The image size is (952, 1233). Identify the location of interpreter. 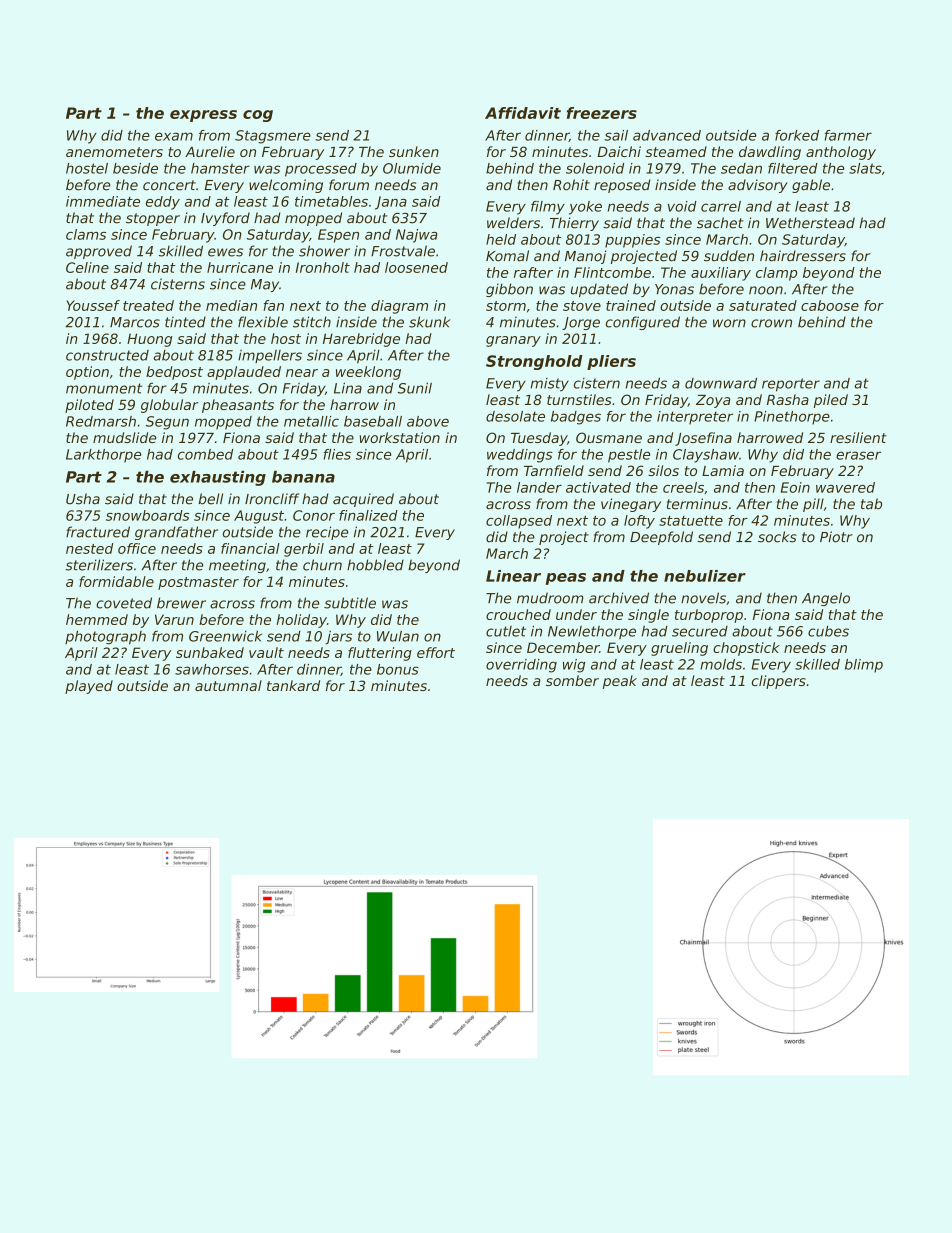
(695, 418).
